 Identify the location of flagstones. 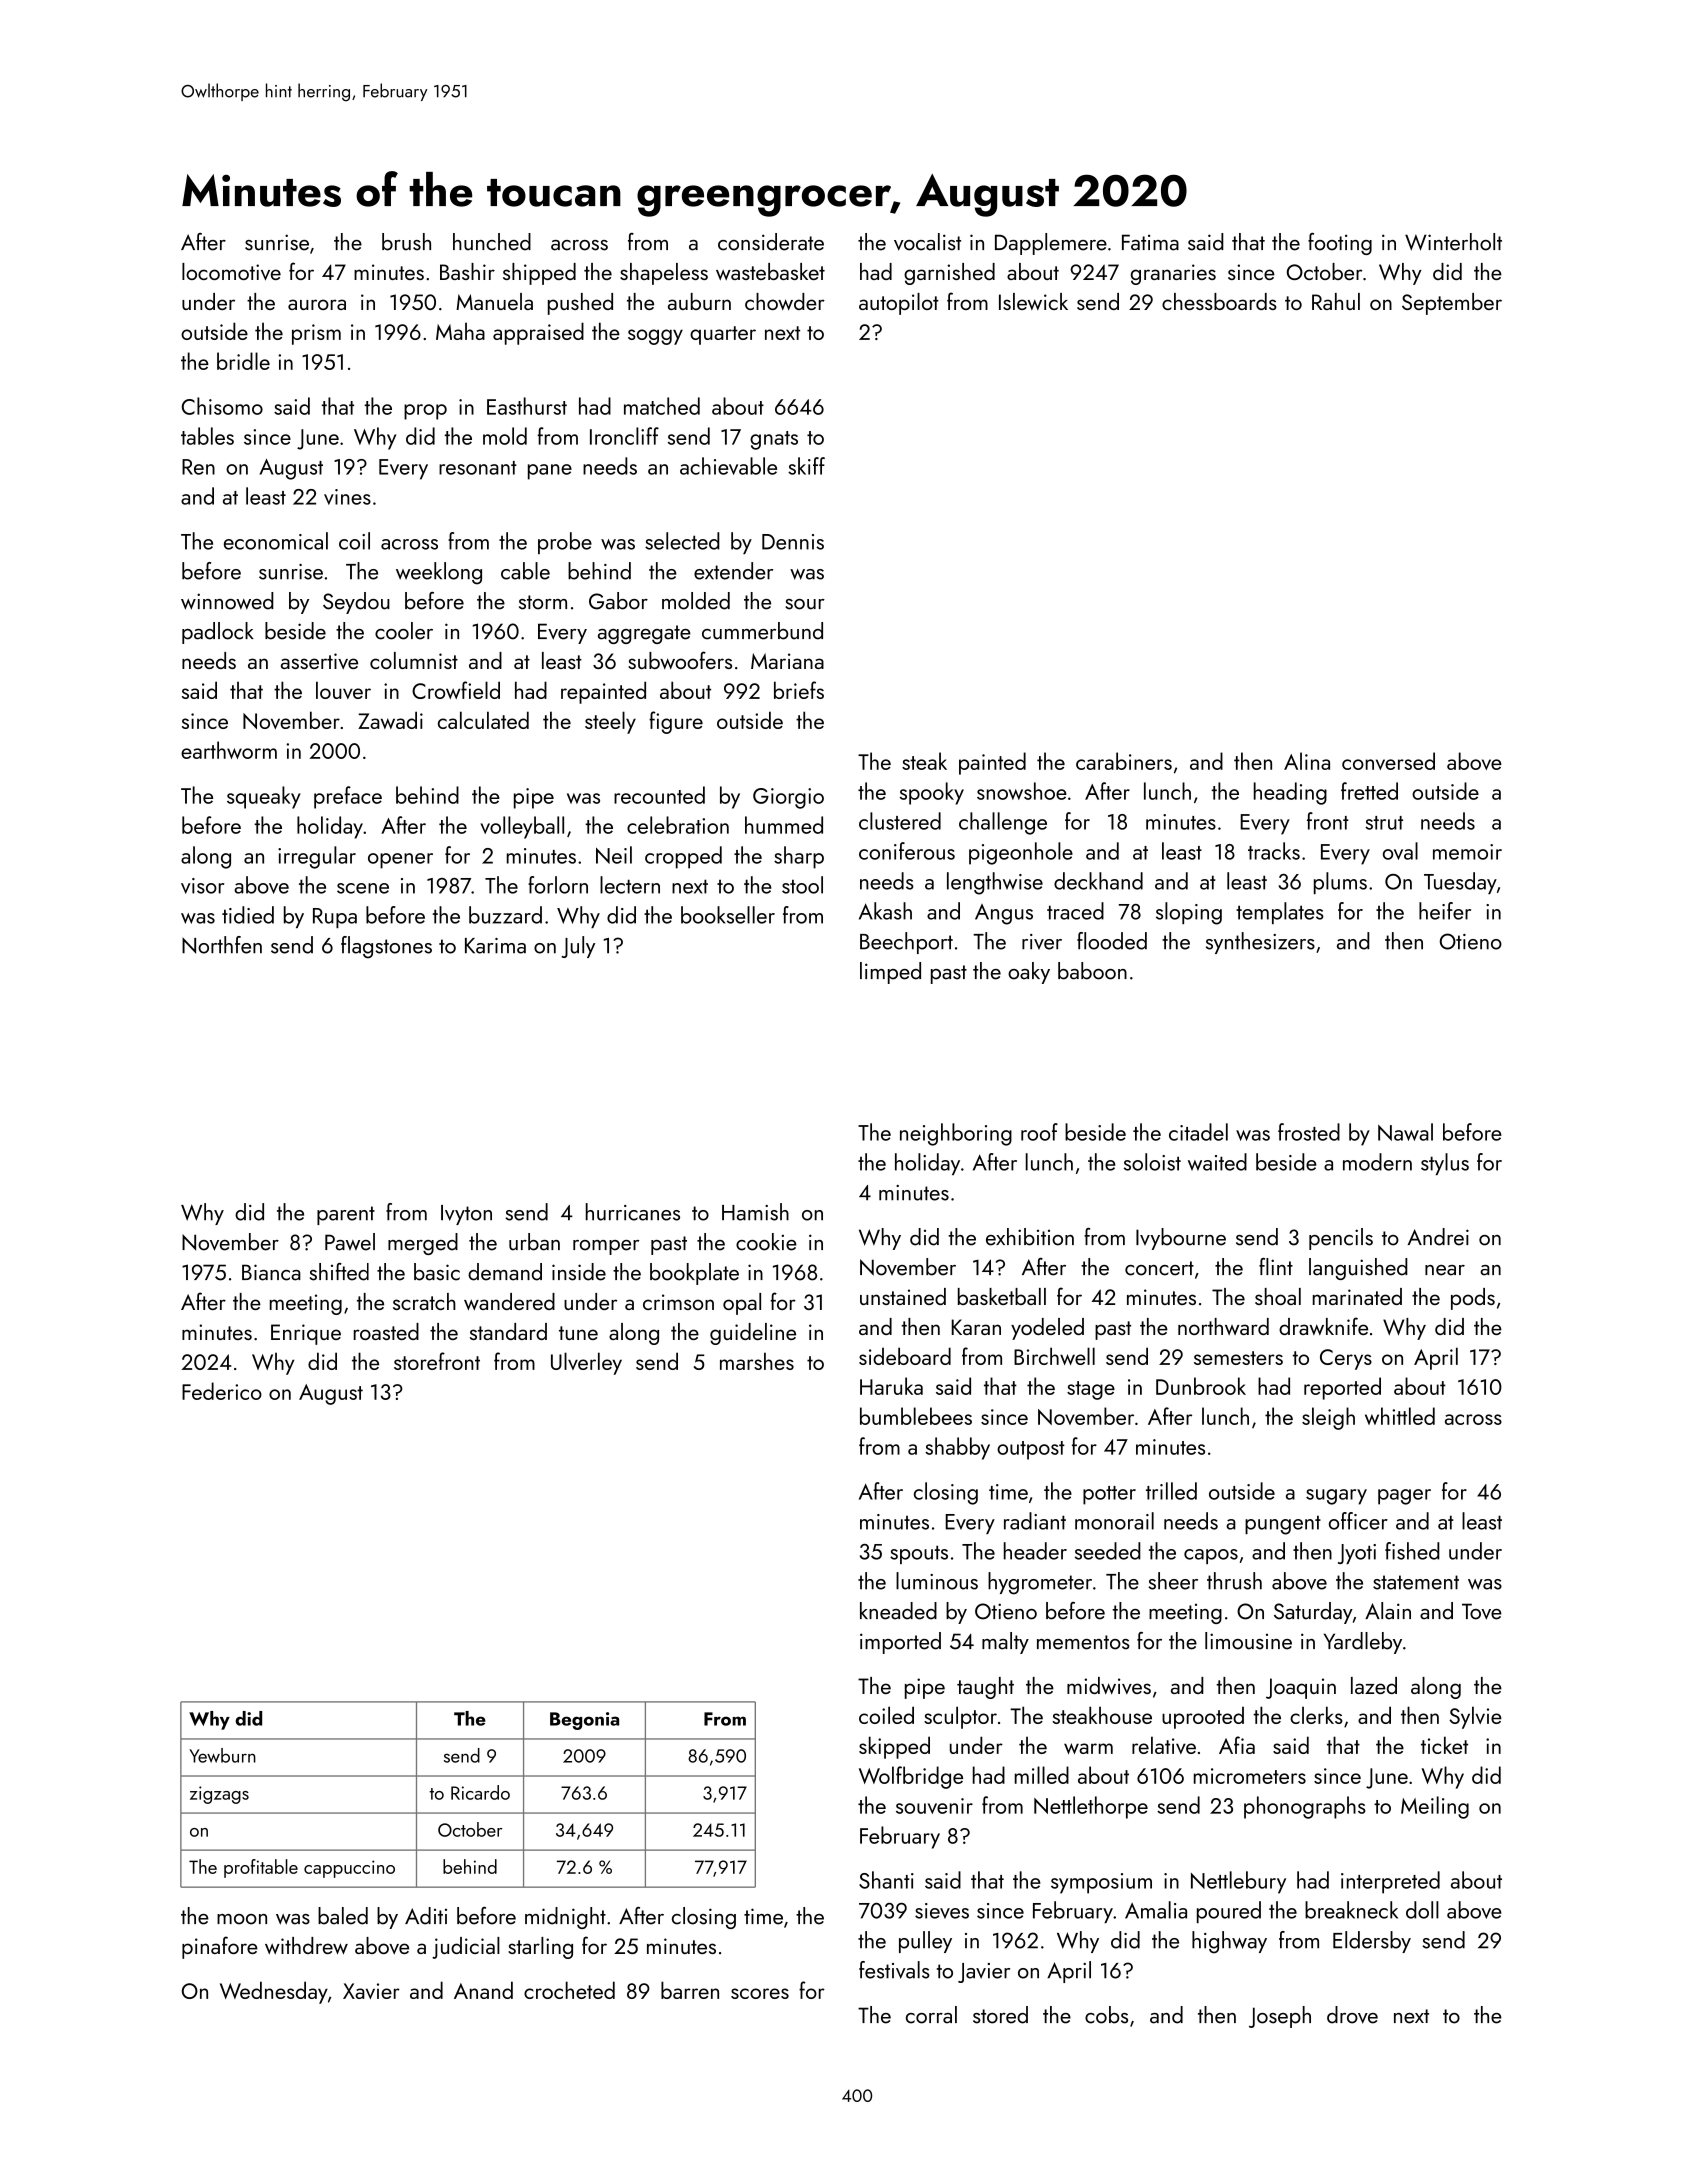
(386, 947).
